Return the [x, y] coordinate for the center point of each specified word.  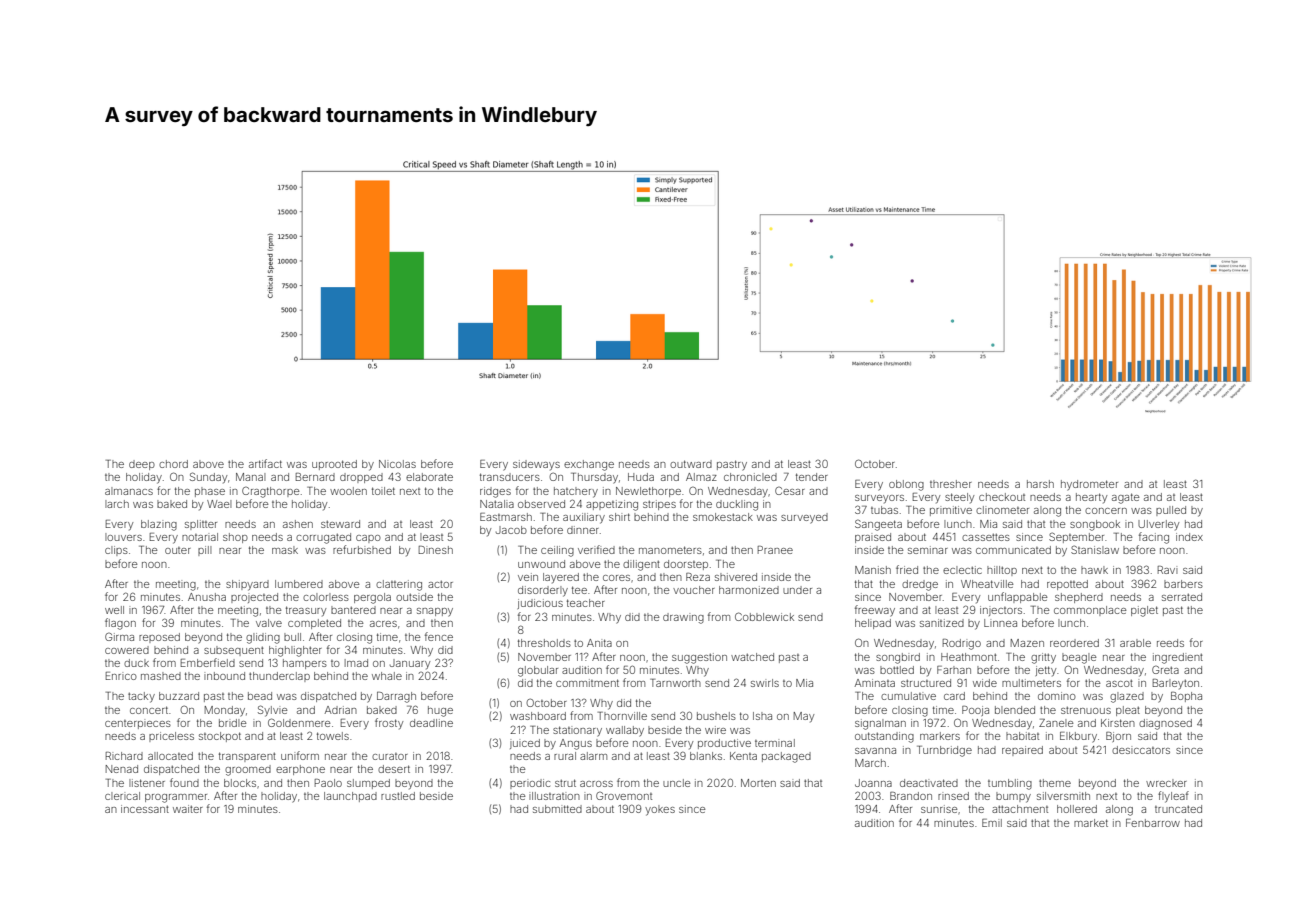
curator [390, 756]
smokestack [723, 517]
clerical [122, 796]
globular [538, 671]
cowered [127, 650]
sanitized [942, 623]
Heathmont [969, 657]
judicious [540, 604]
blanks [706, 756]
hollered [1077, 809]
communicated [1013, 550]
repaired [1022, 751]
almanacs [129, 491]
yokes [660, 810]
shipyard [247, 585]
